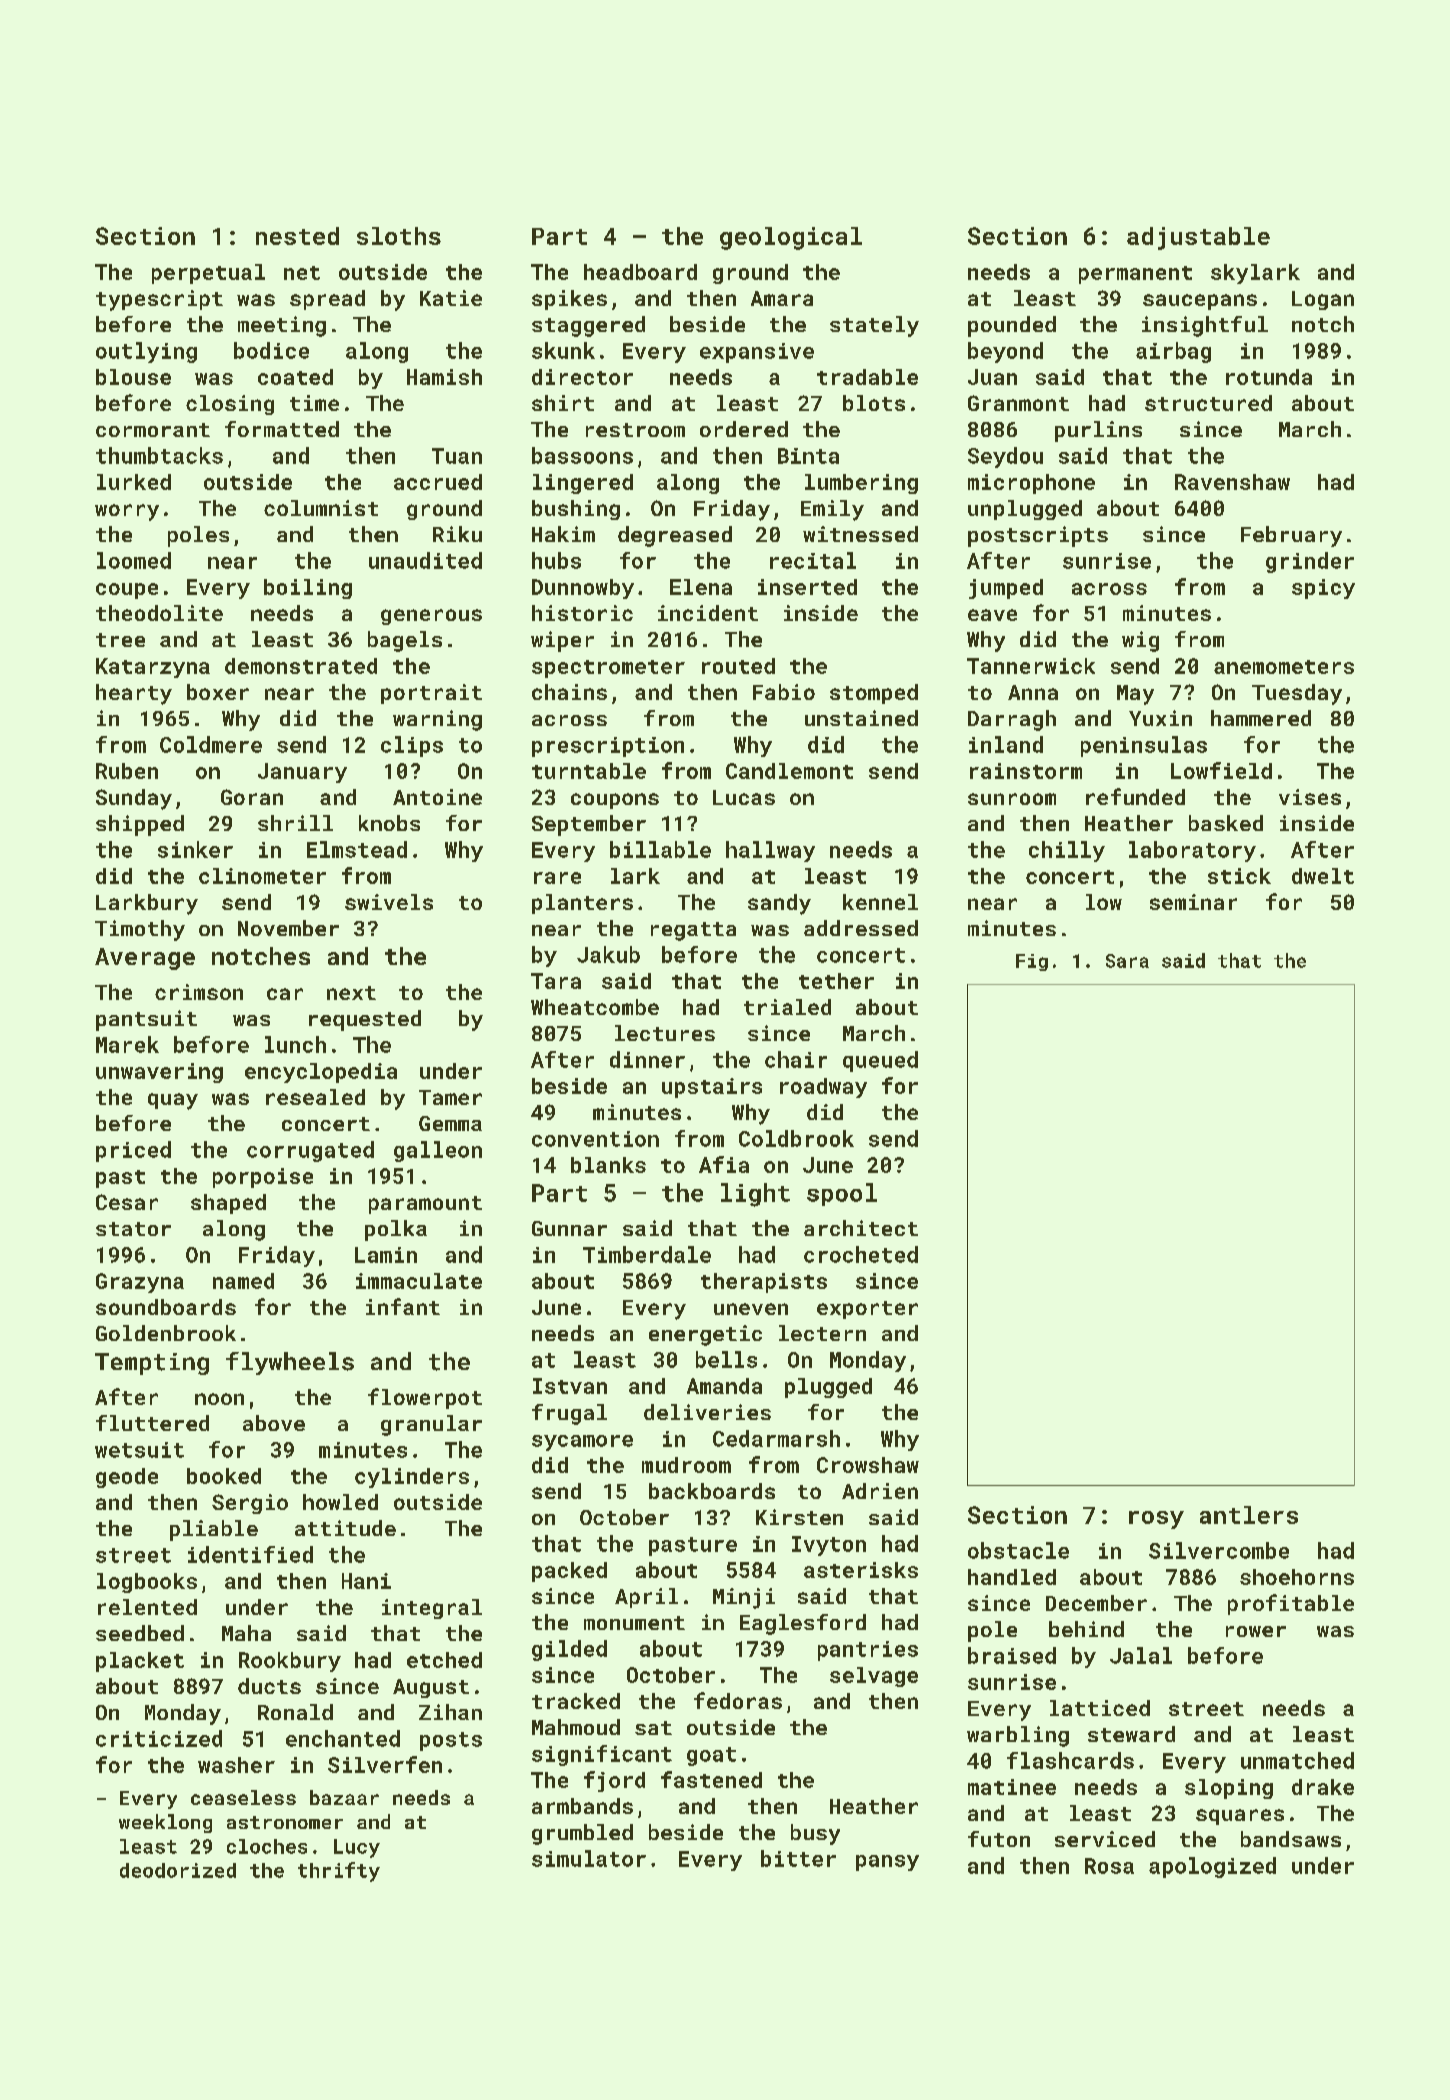 This image has width=1450, height=2100. Describe the element at coordinates (776, 1438) in the image. I see `Cedarmarsh` at that location.
